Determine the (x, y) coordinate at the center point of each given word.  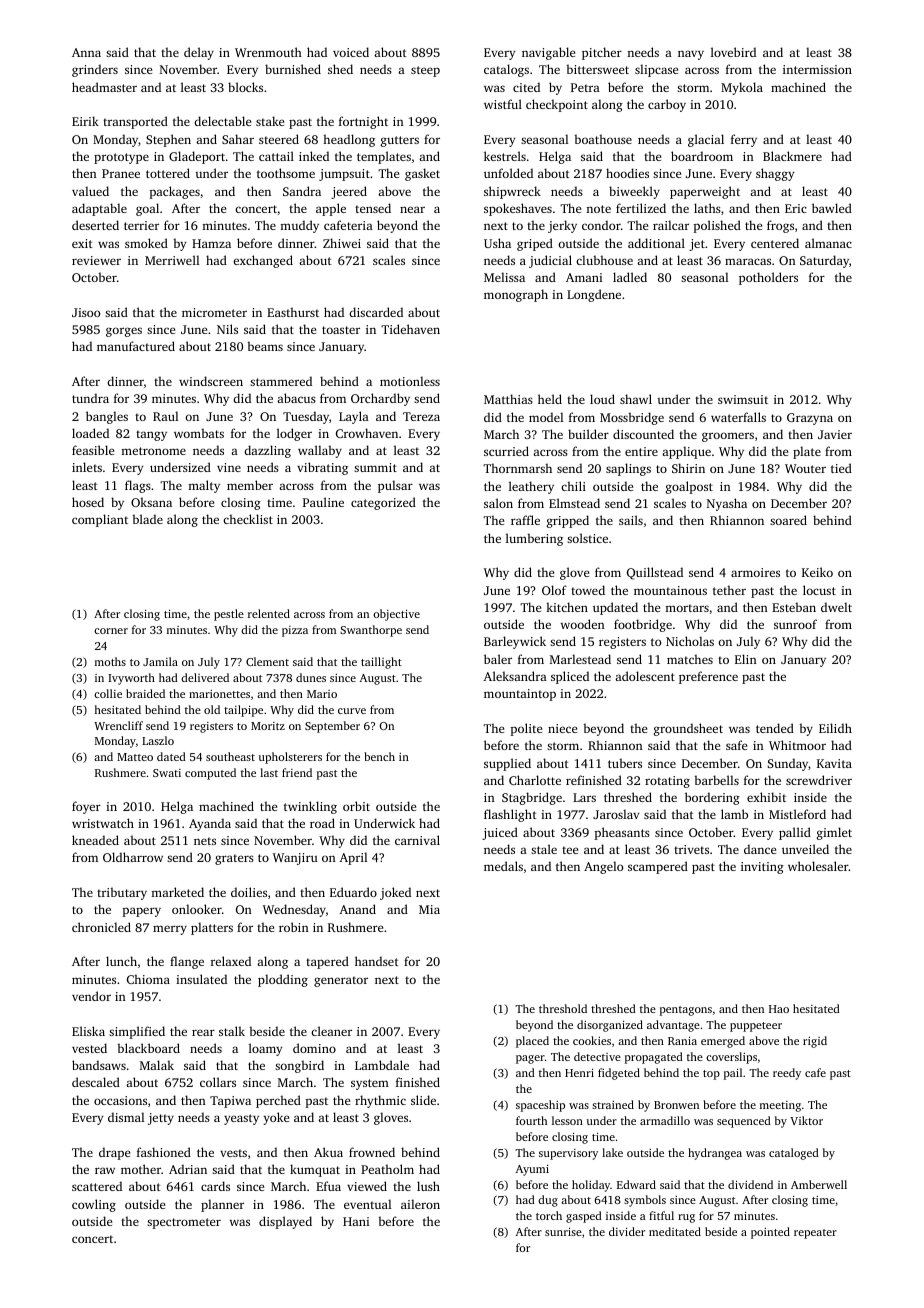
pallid (795, 833)
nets (205, 841)
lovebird (733, 52)
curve (352, 711)
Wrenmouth (268, 52)
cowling (94, 1205)
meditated (675, 1231)
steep (425, 71)
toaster (341, 330)
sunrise (563, 1232)
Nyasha (727, 504)
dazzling (267, 451)
